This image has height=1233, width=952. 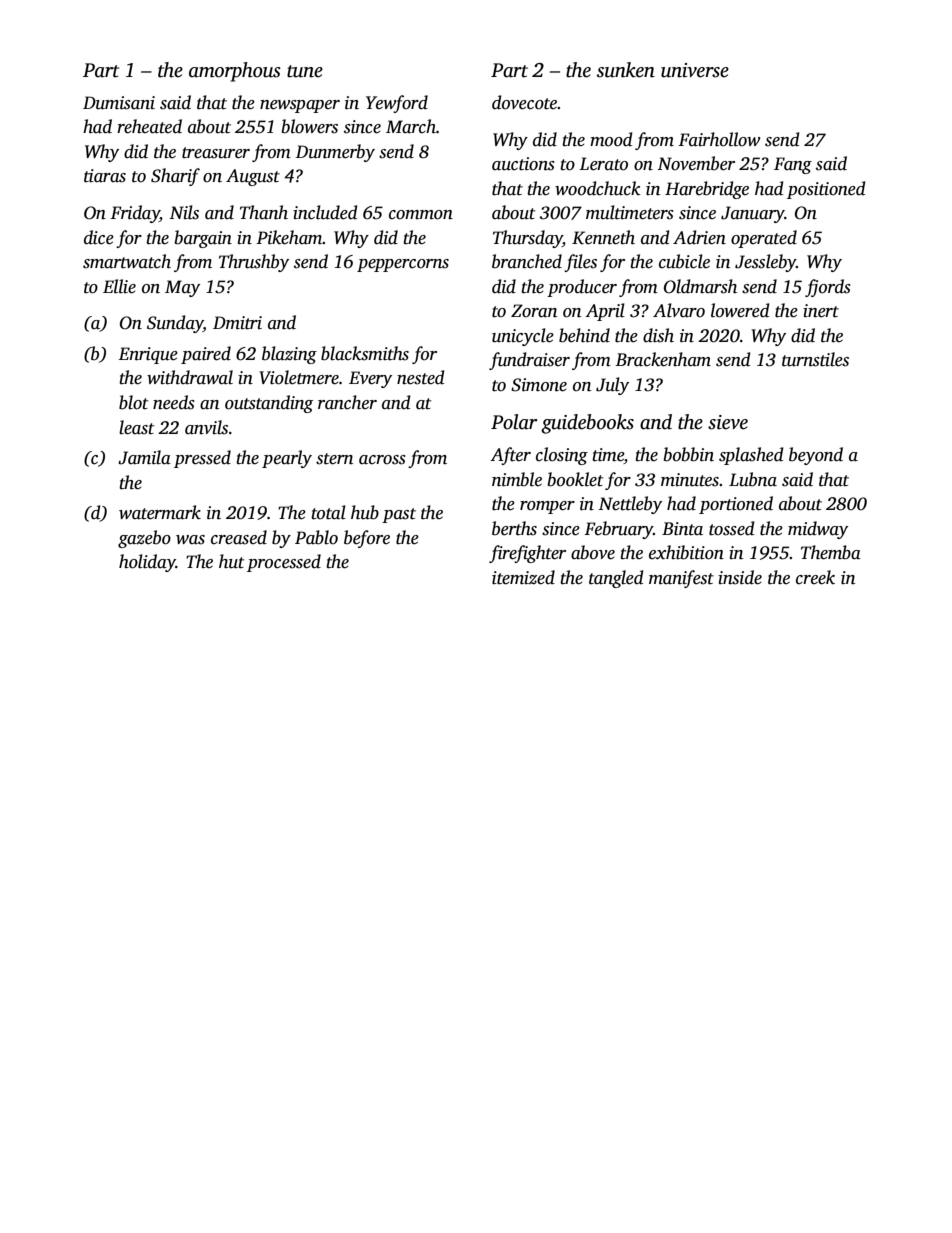 I want to click on mood, so click(x=611, y=139).
